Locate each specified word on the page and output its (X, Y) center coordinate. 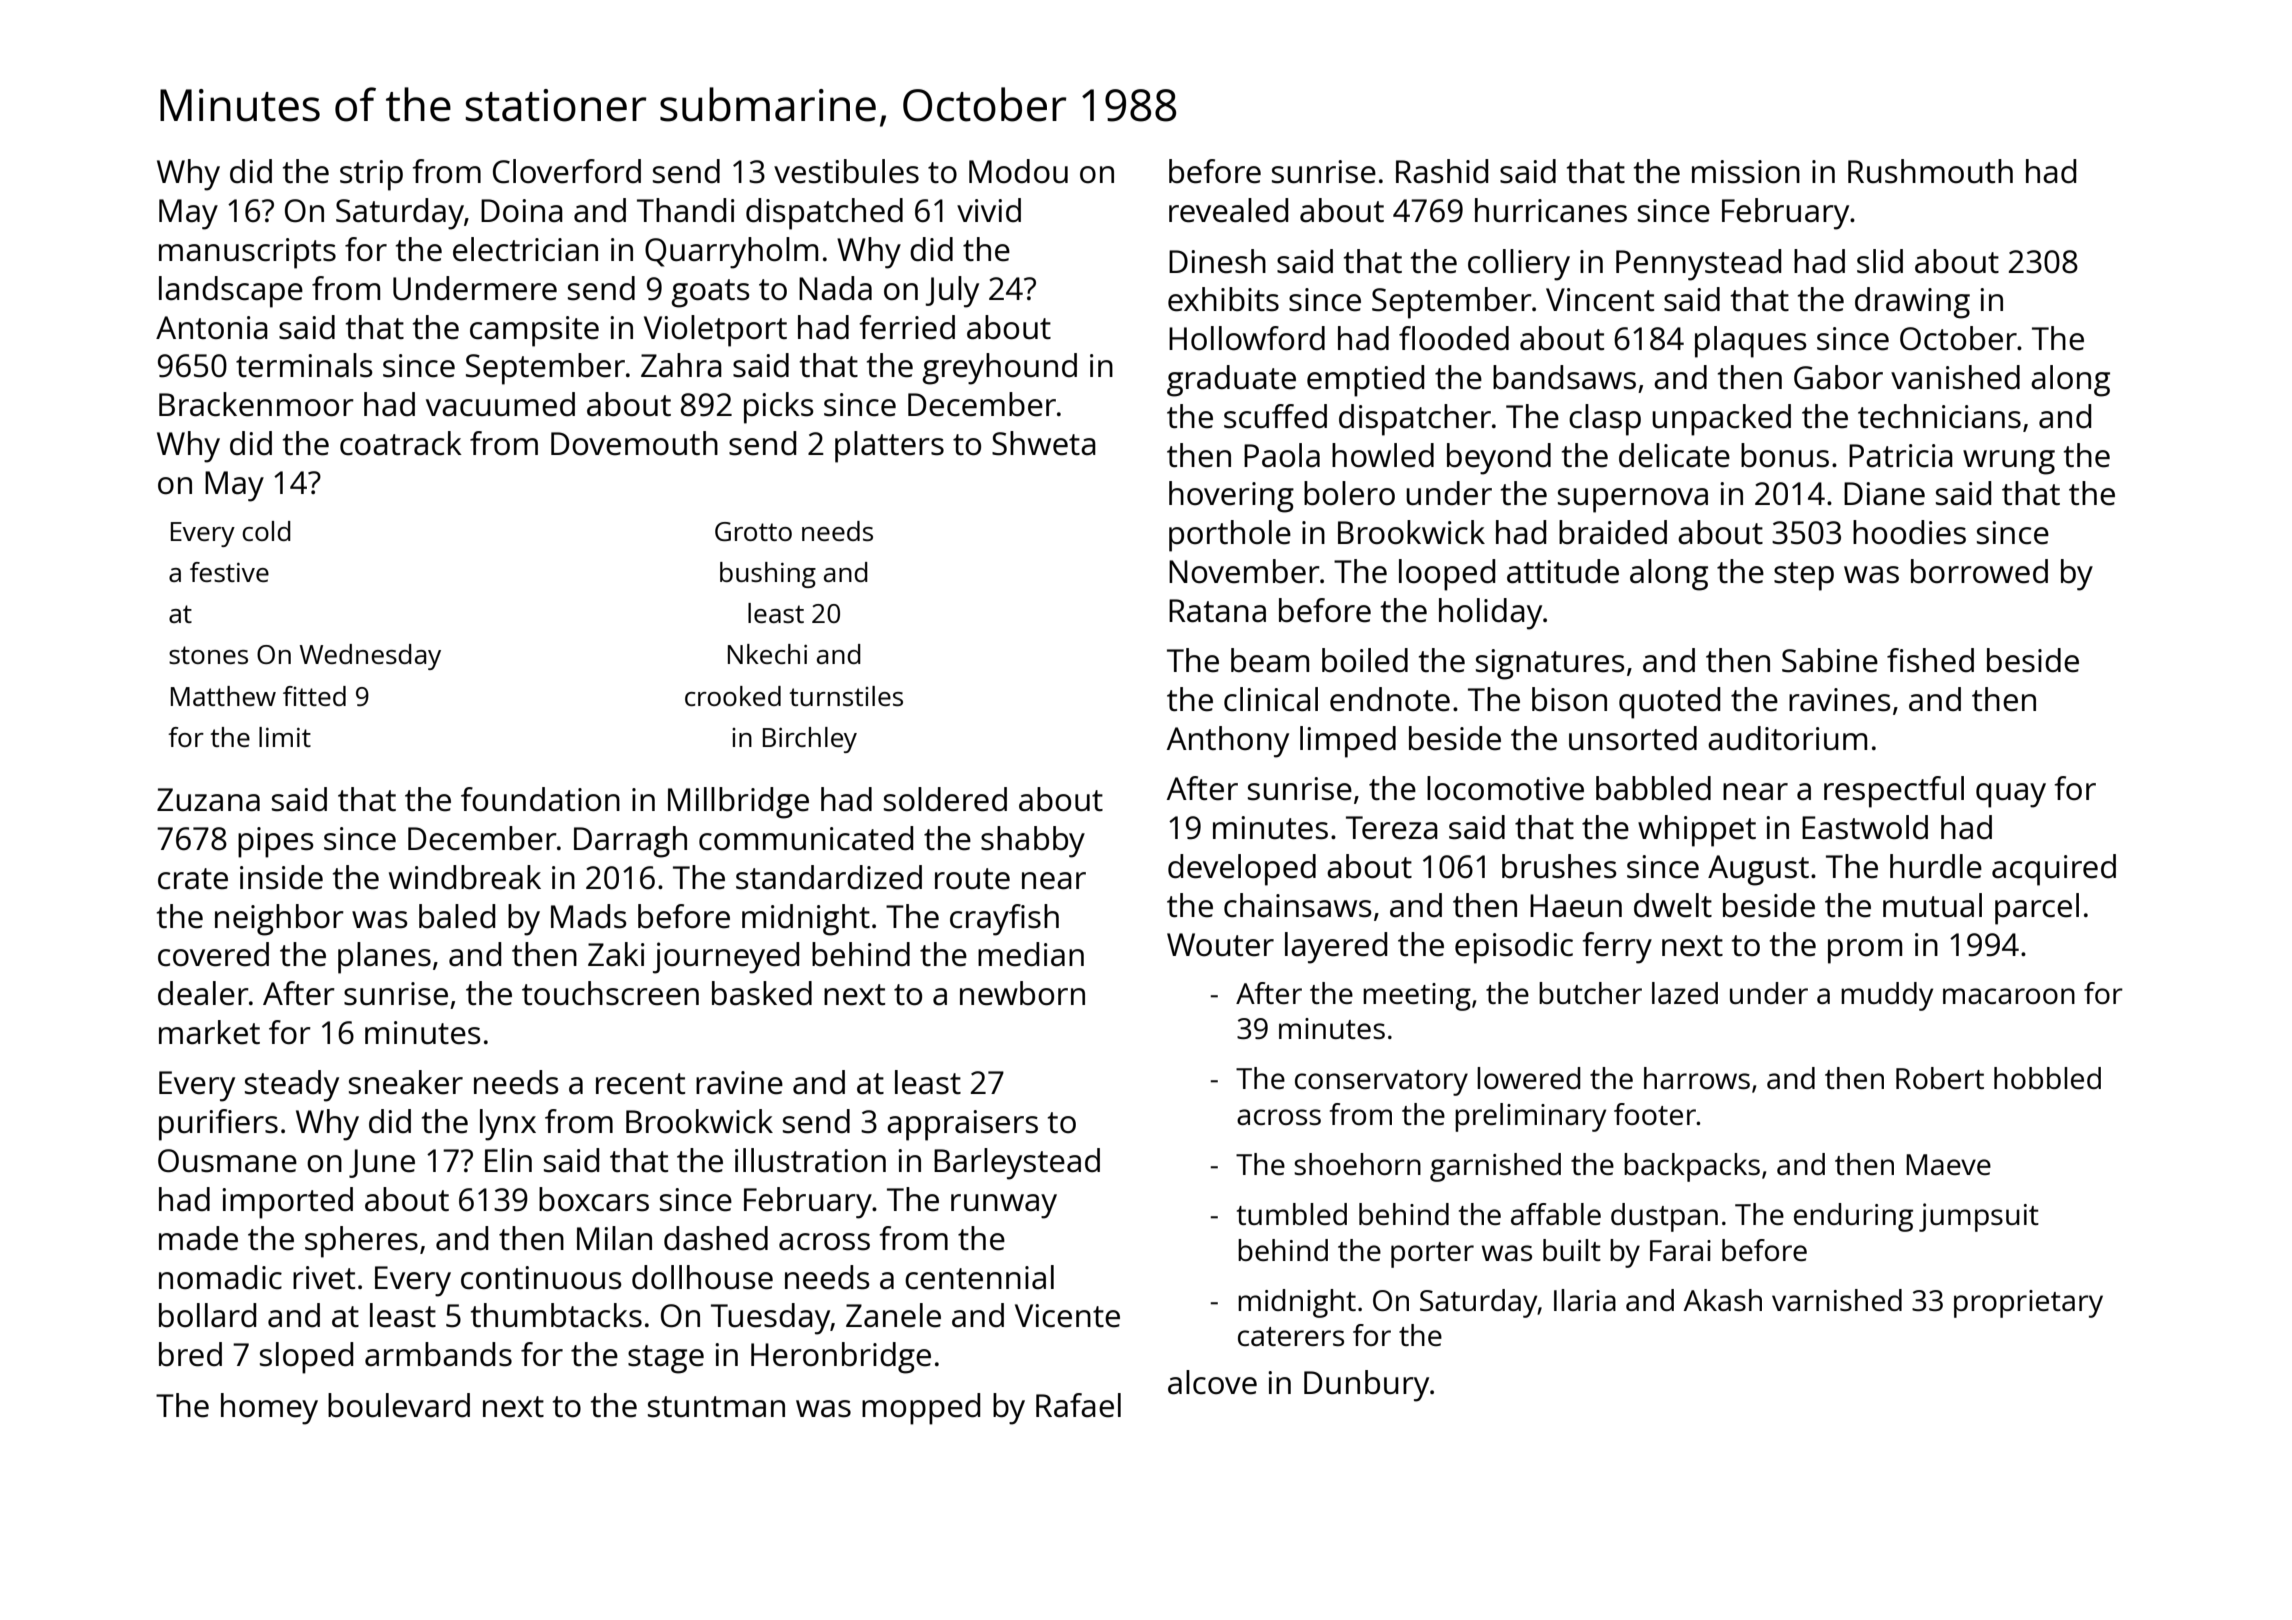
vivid (989, 210)
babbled (1653, 788)
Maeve (1948, 1164)
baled (457, 916)
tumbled (1292, 1214)
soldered (945, 799)
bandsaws (1564, 377)
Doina (522, 211)
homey (269, 1409)
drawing (1912, 303)
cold (266, 531)
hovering (1231, 497)
